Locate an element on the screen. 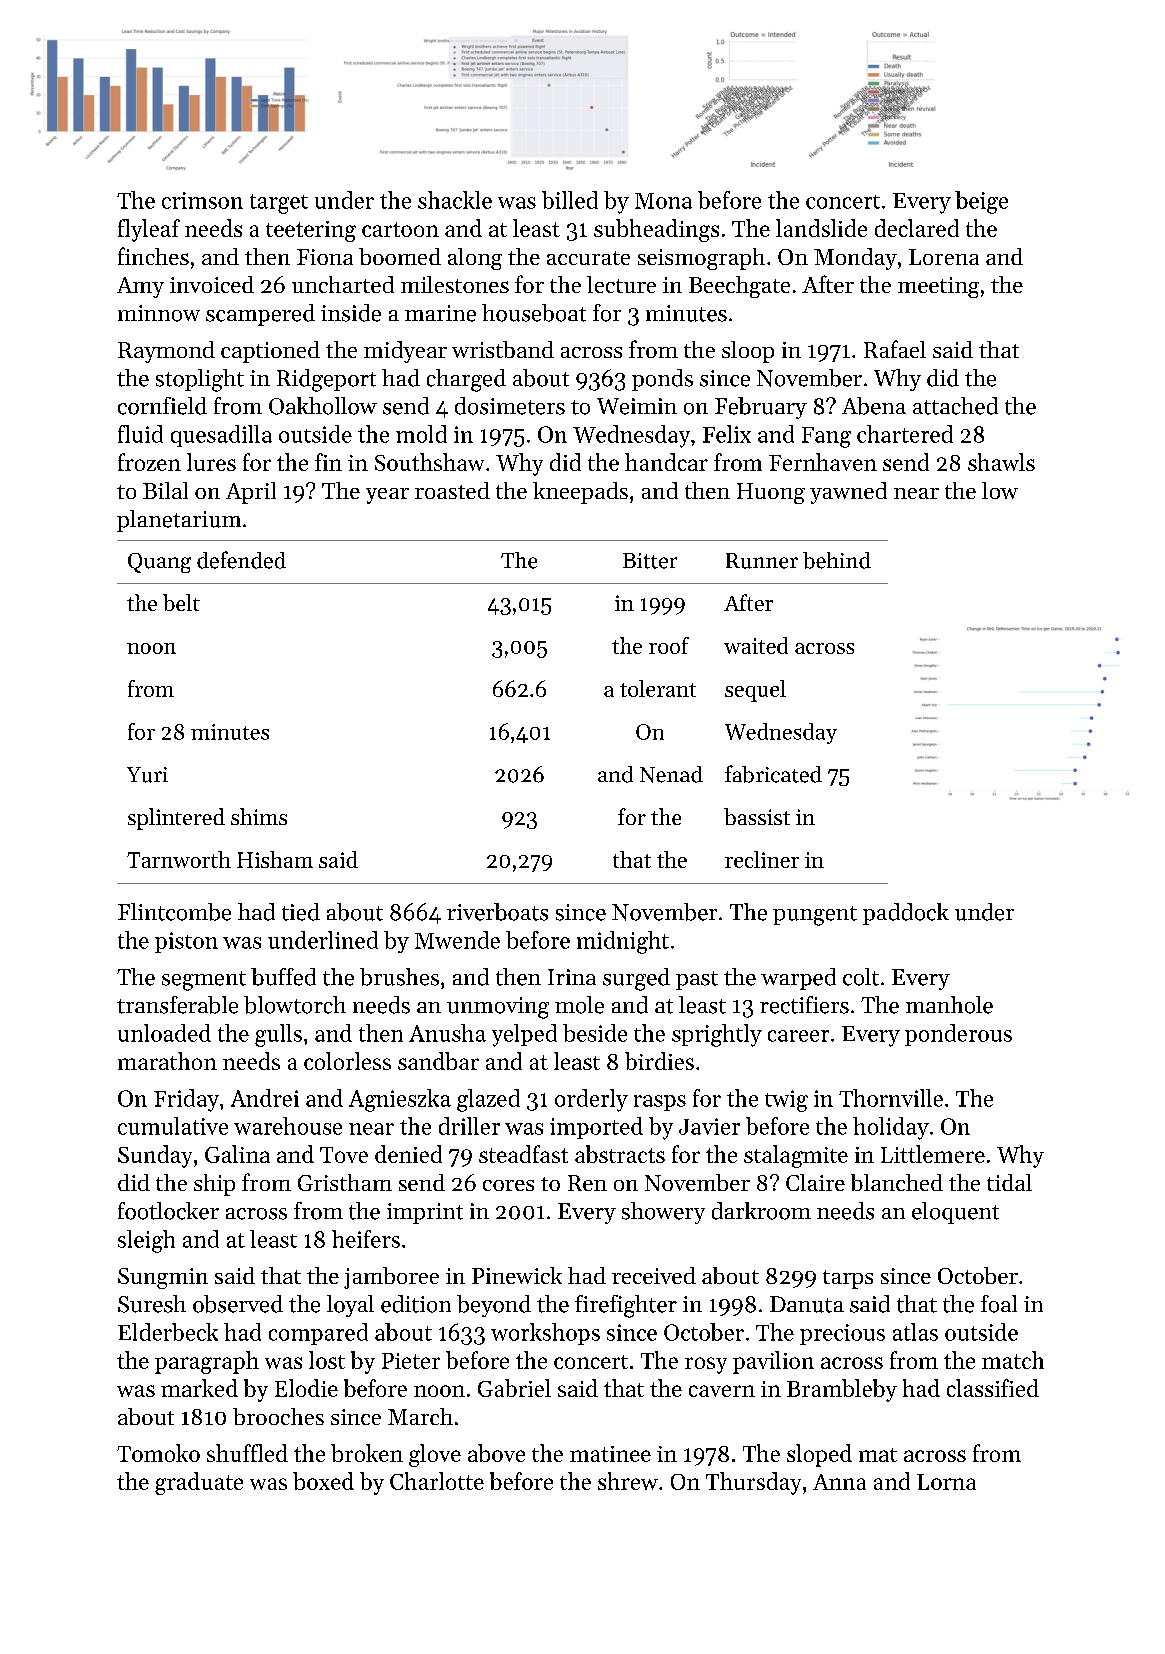  invoiced is located at coordinates (212, 284).
